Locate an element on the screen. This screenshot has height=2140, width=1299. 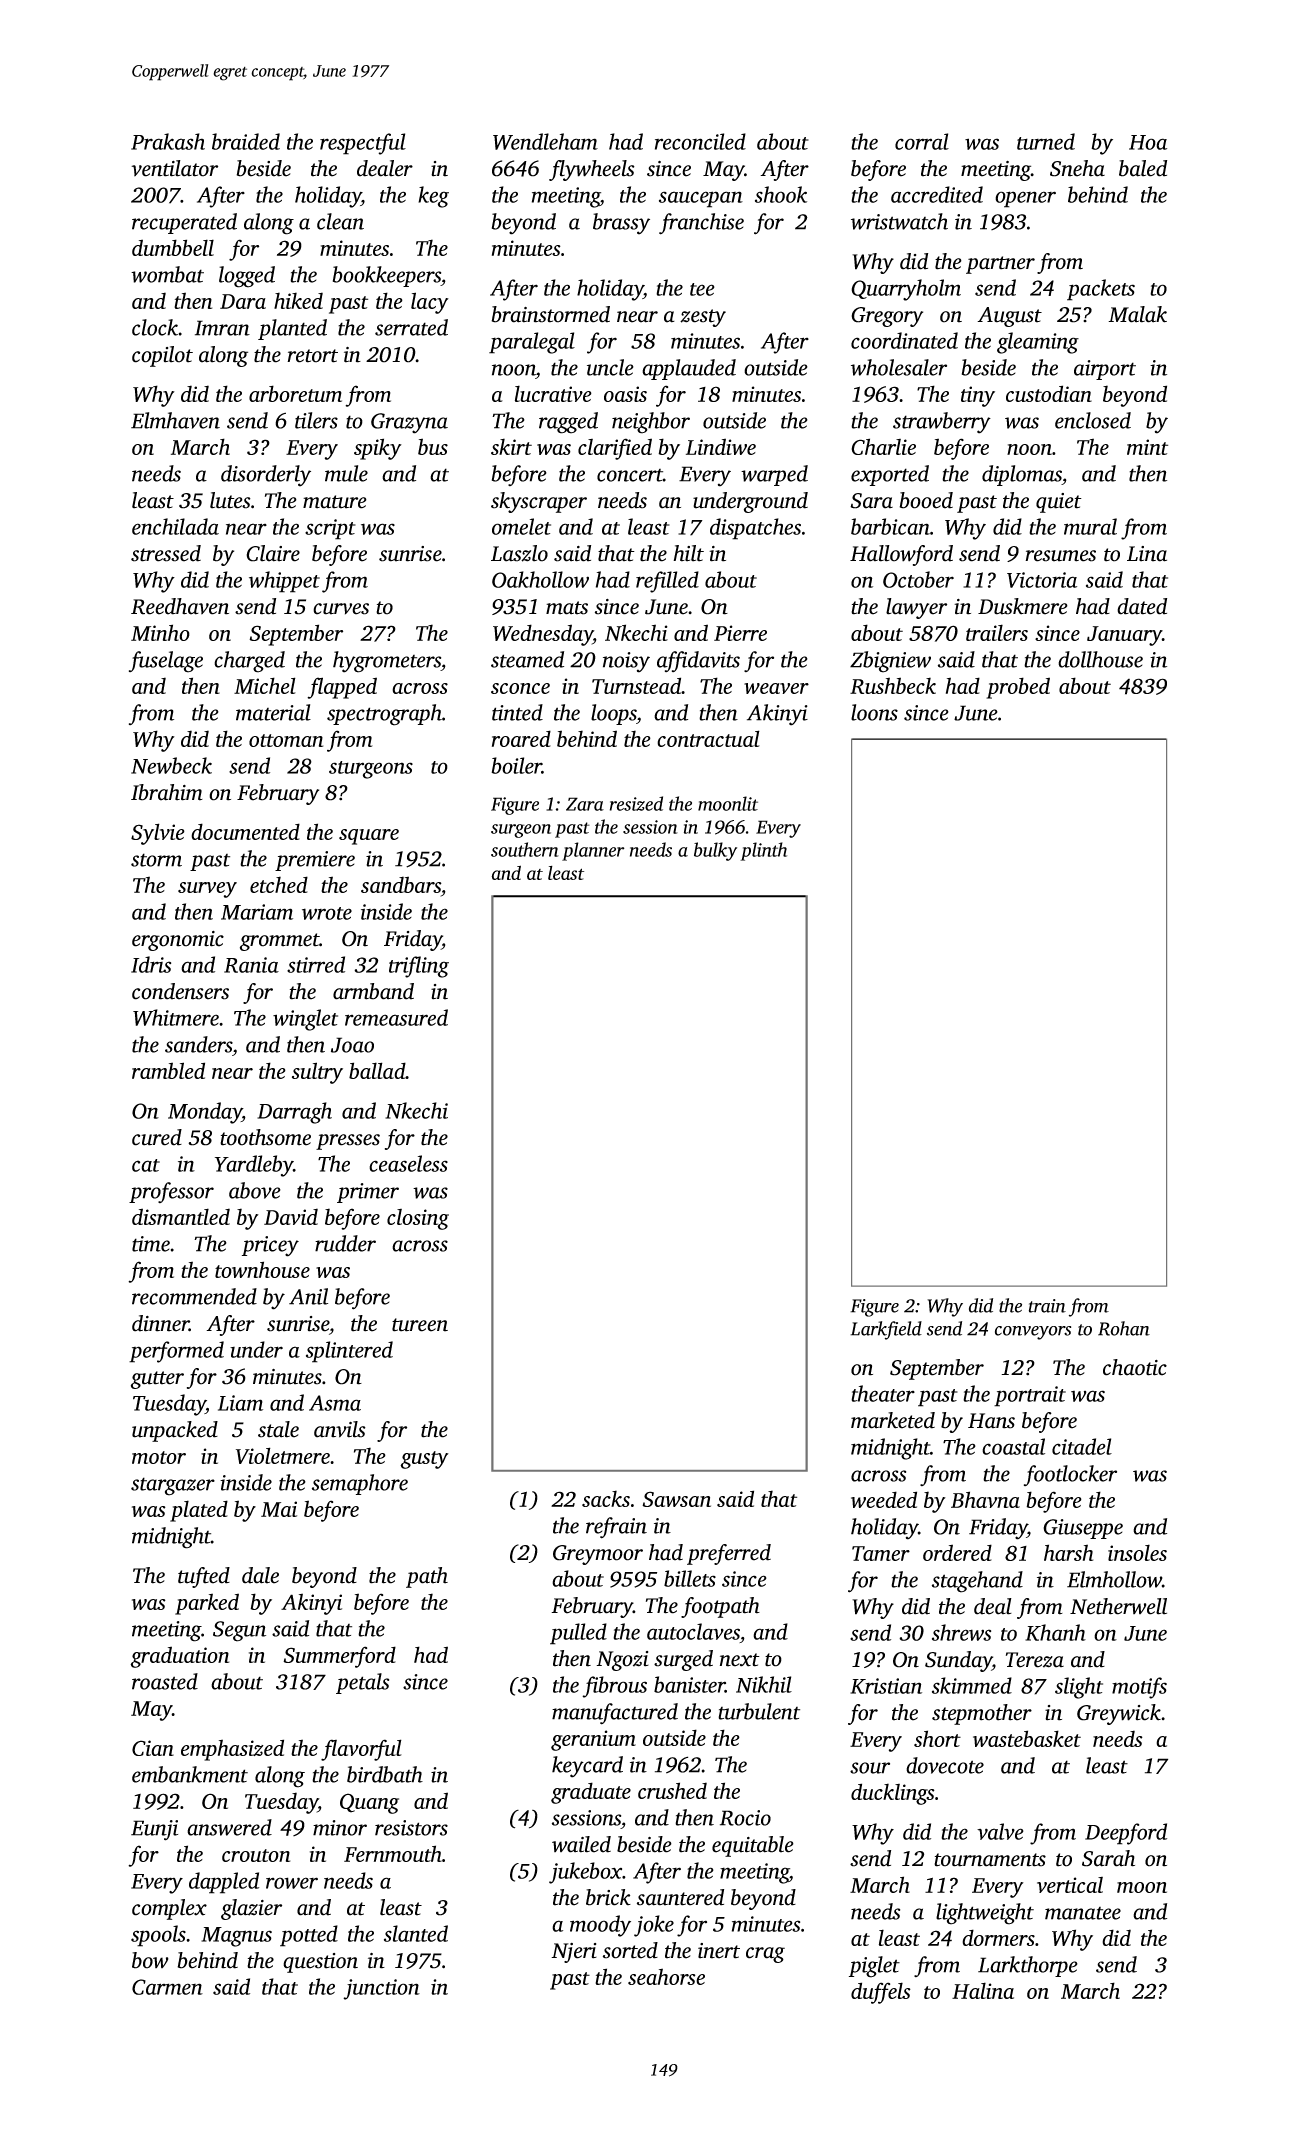
Carmen is located at coordinates (167, 1987).
